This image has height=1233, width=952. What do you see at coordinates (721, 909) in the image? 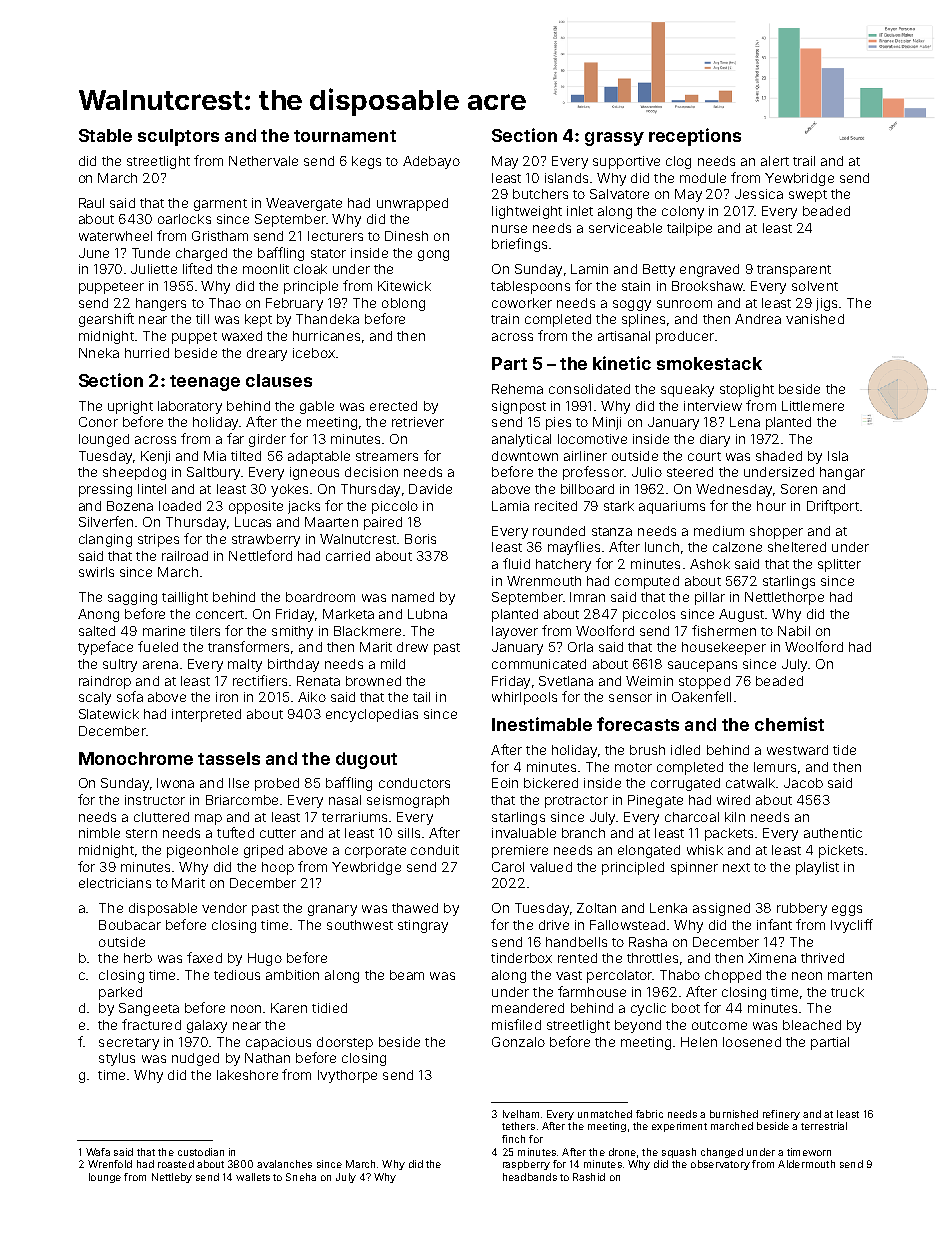
I see `assigned` at bounding box center [721, 909].
